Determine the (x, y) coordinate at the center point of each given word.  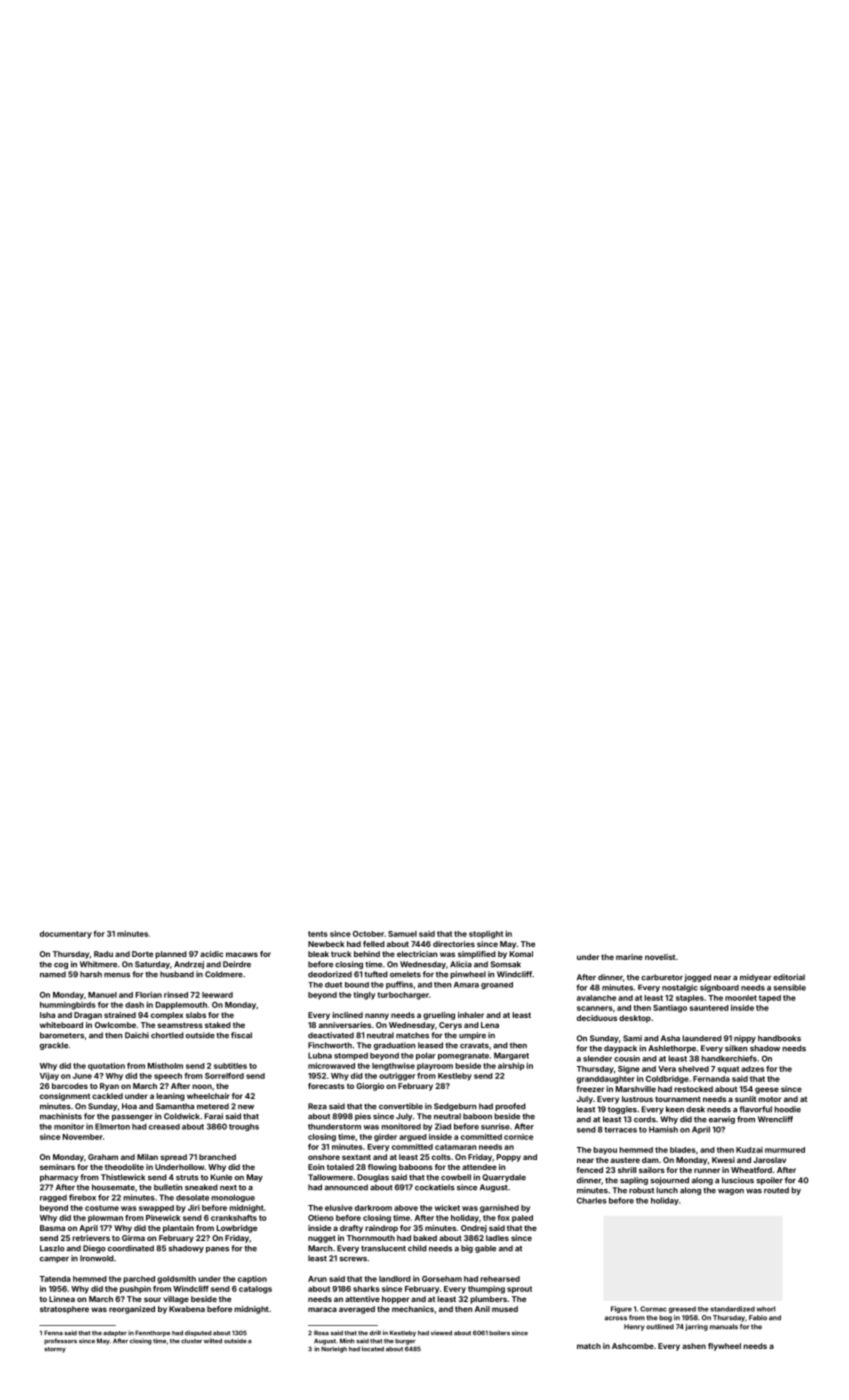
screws (353, 1259)
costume (102, 1208)
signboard (719, 988)
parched (139, 1280)
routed (776, 1190)
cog (61, 966)
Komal (521, 954)
